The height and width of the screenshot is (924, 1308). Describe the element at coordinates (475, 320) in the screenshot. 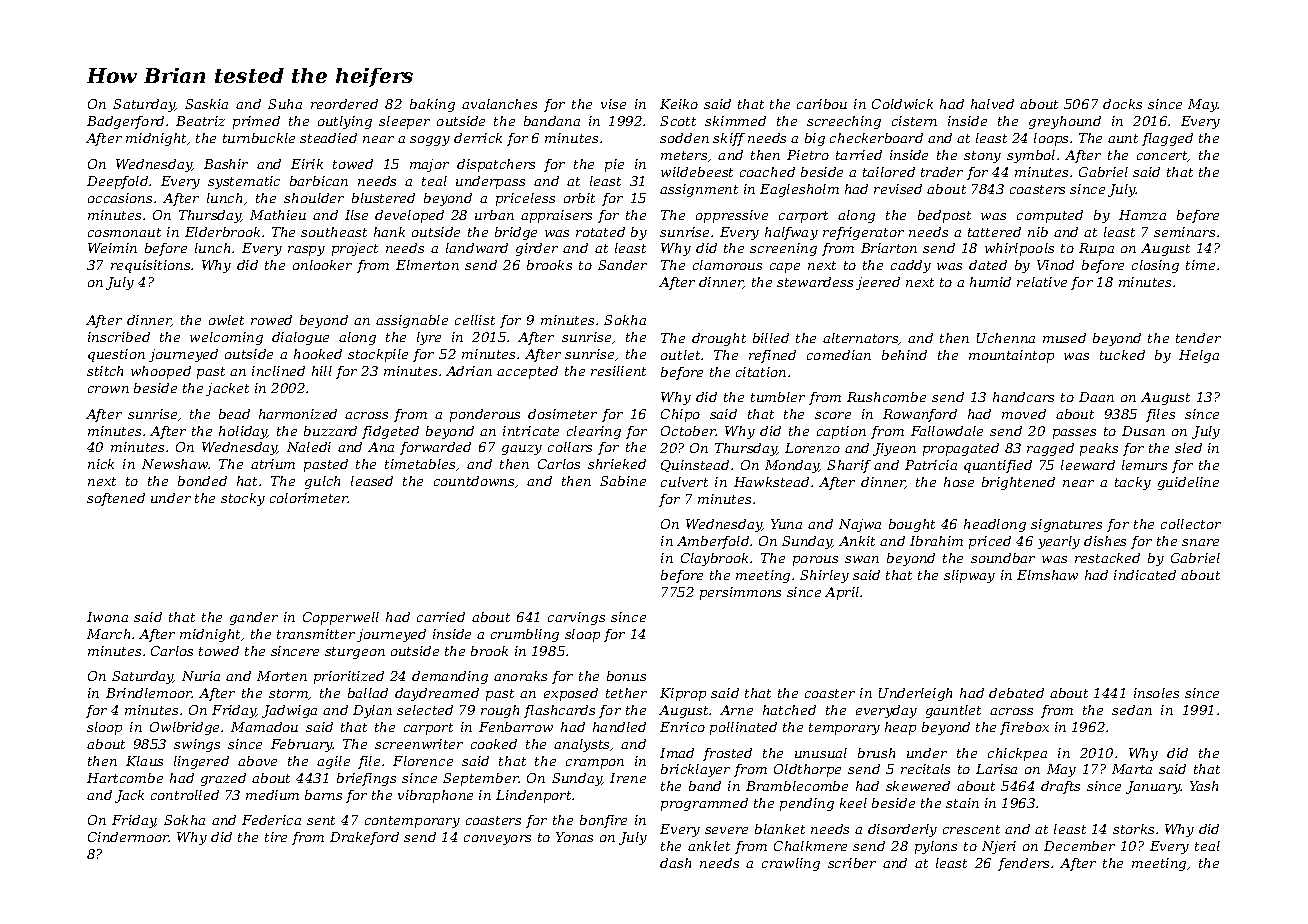

I see `cellist` at that location.
